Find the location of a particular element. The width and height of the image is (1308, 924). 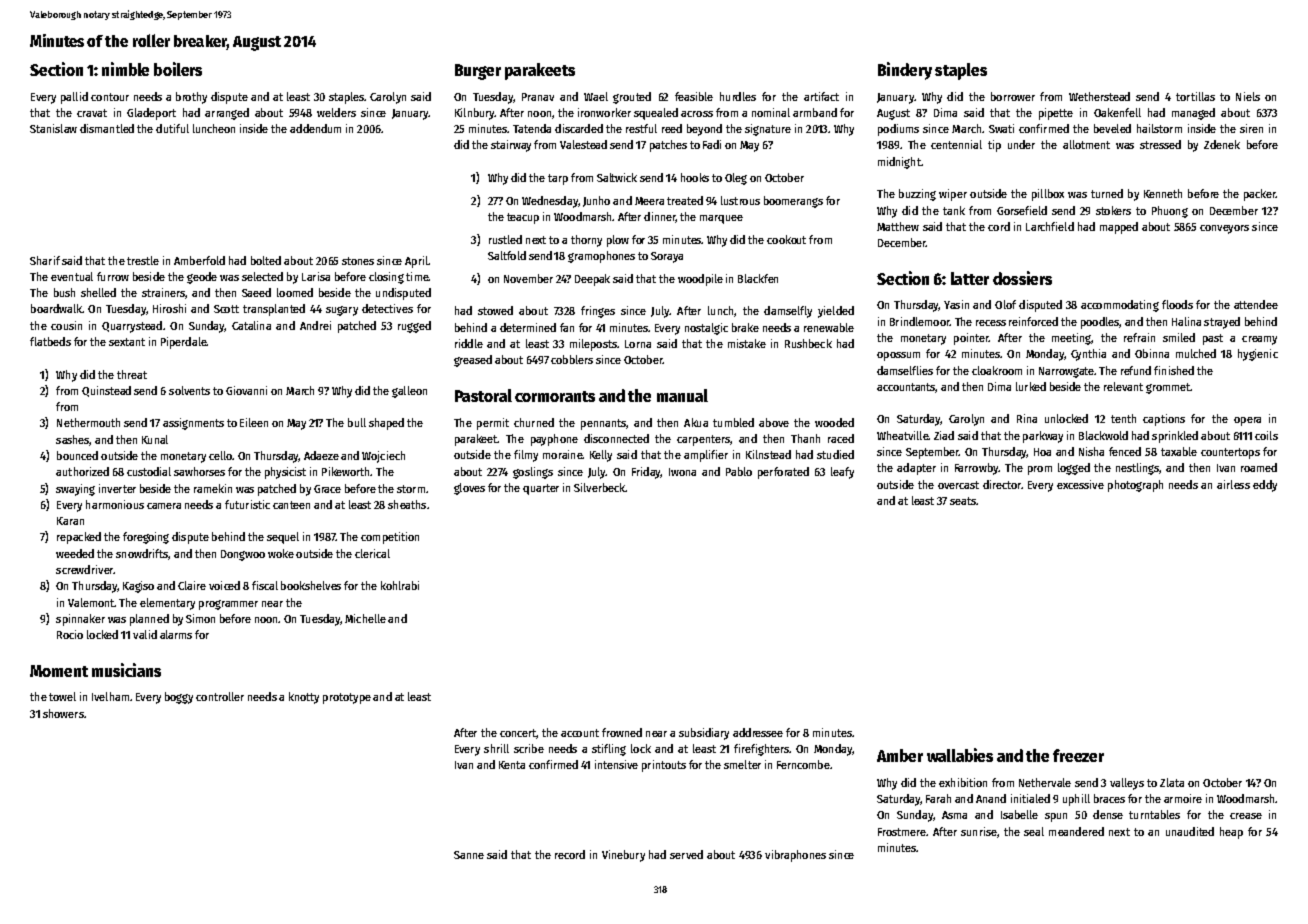

Valemont is located at coordinates (91, 602).
